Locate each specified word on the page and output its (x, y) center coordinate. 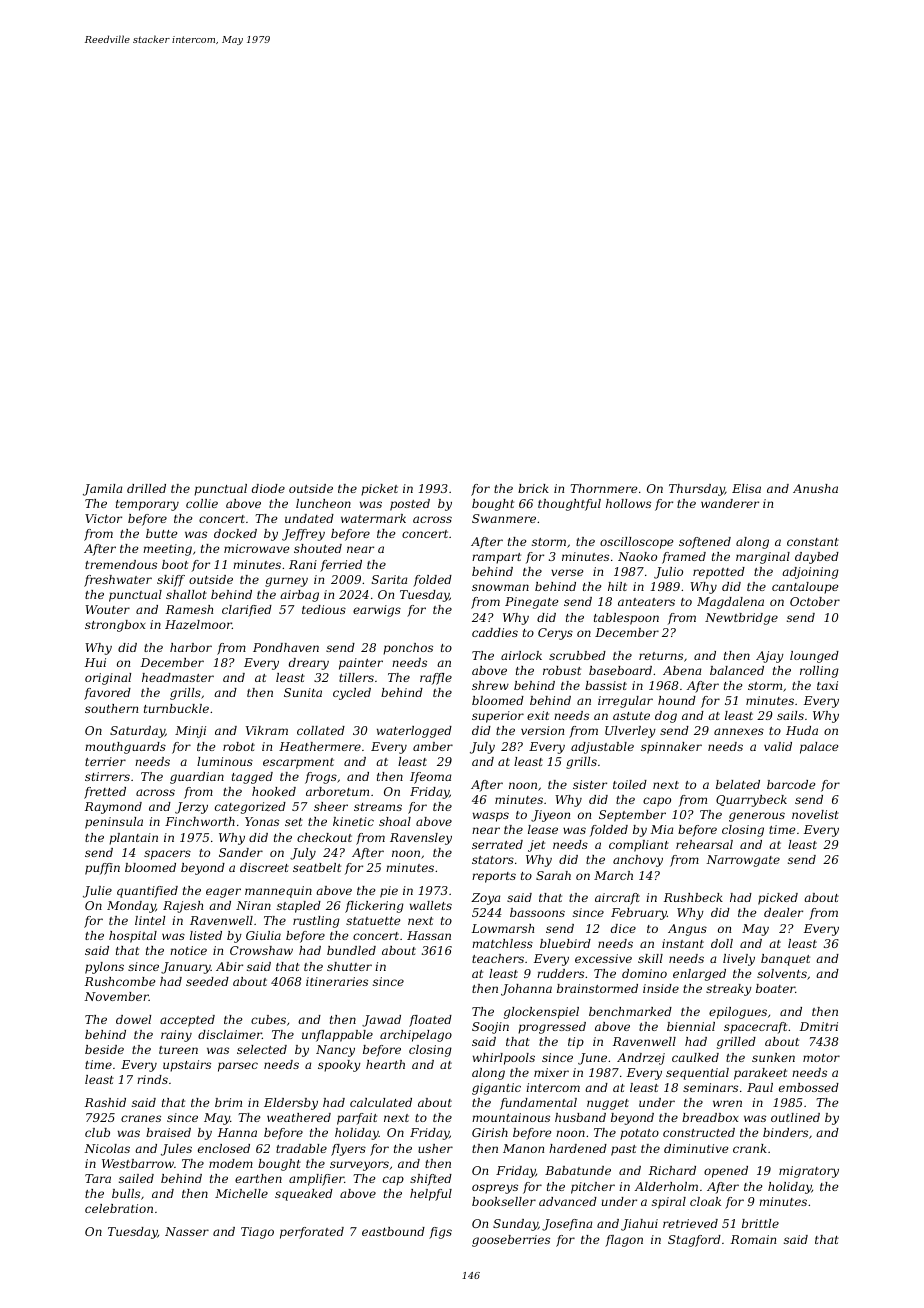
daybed (817, 558)
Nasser (187, 1231)
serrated (497, 844)
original (108, 679)
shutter (349, 966)
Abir (229, 966)
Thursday (697, 490)
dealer (783, 912)
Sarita (389, 579)
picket (379, 490)
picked (778, 899)
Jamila (102, 490)
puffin (102, 869)
